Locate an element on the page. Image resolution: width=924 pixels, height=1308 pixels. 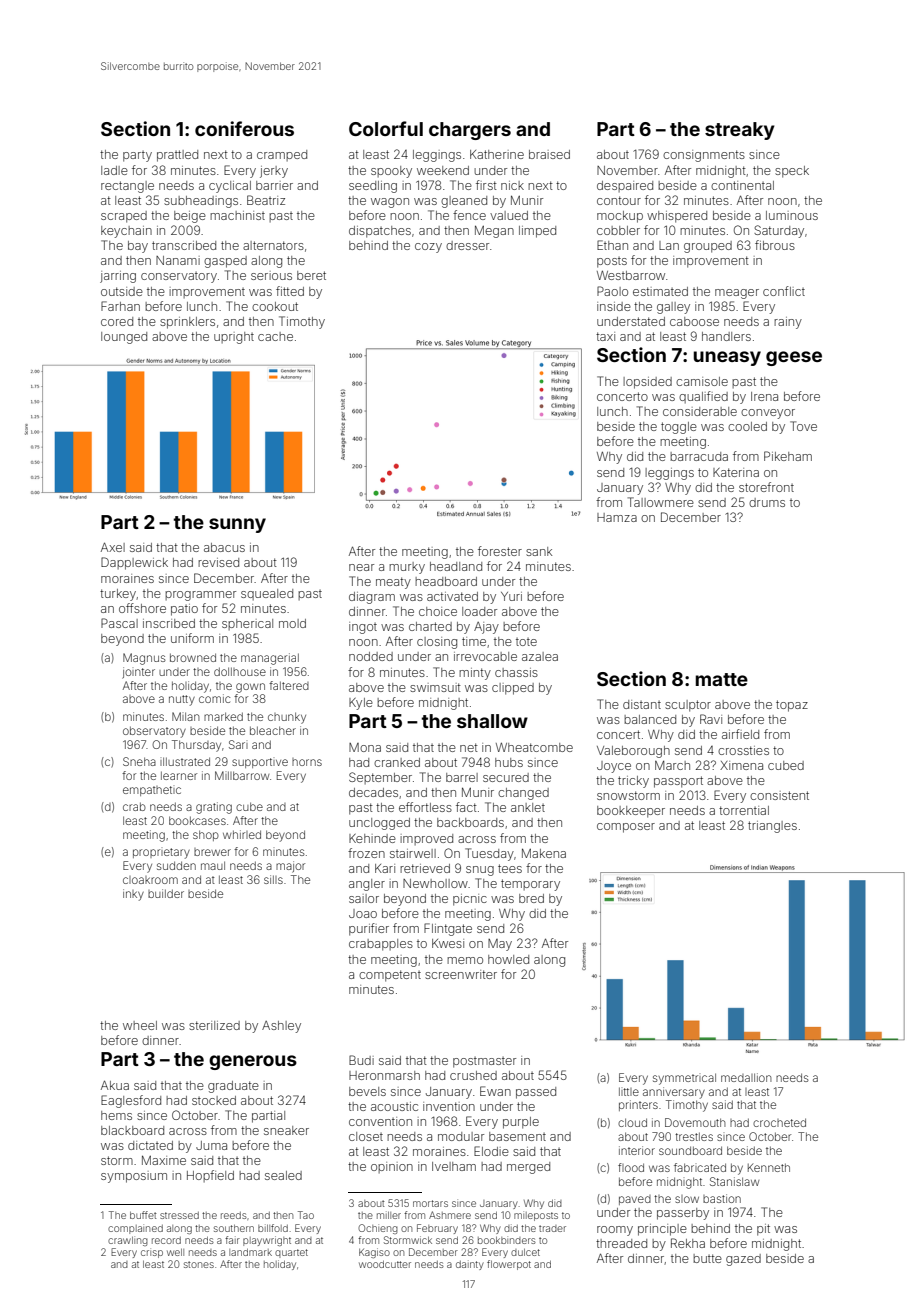
matte is located at coordinates (722, 679).
